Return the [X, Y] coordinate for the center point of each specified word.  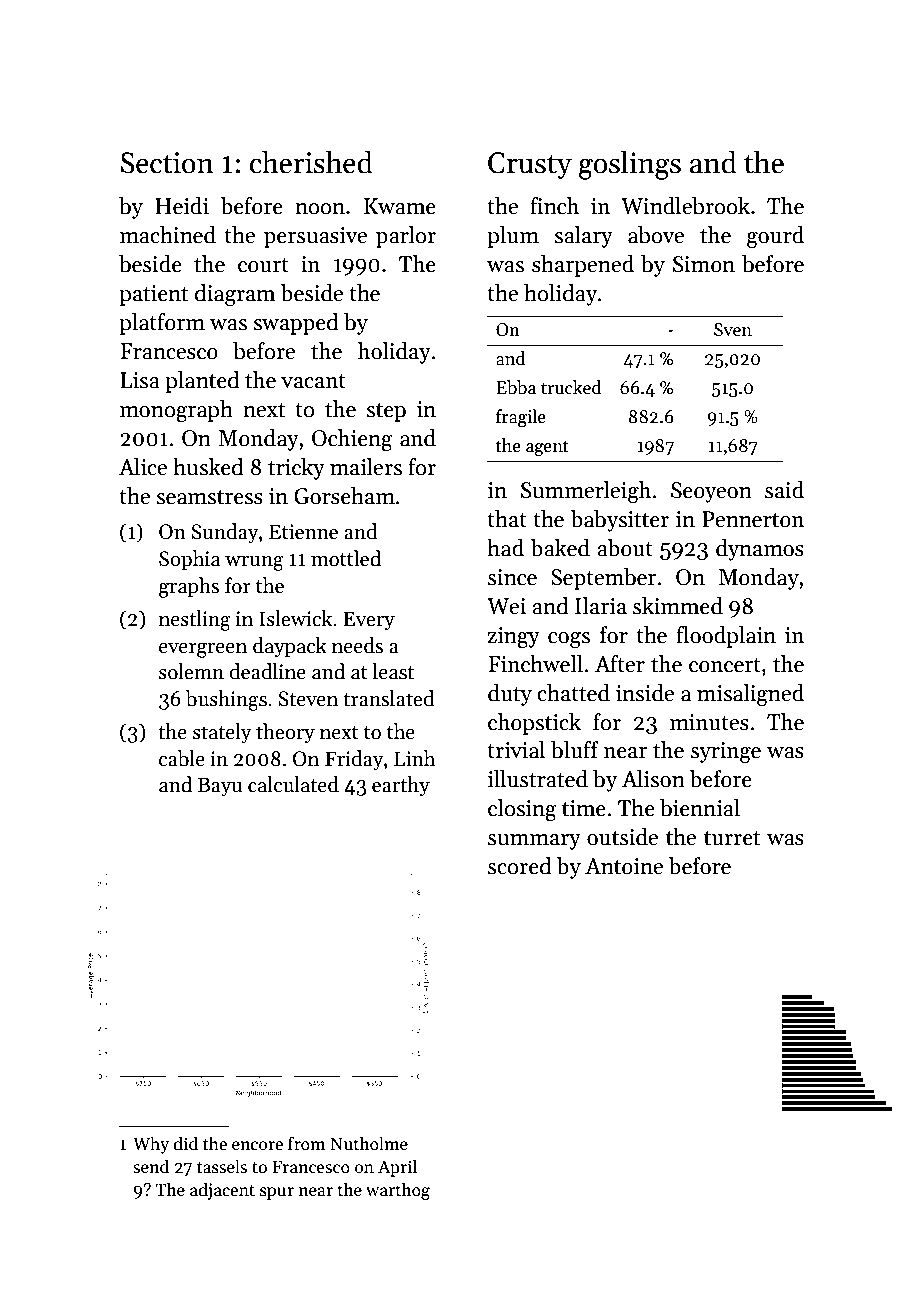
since [512, 577]
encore [257, 1146]
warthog [398, 1191]
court [263, 265]
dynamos [760, 550]
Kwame [400, 206]
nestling [195, 620]
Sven [733, 330]
